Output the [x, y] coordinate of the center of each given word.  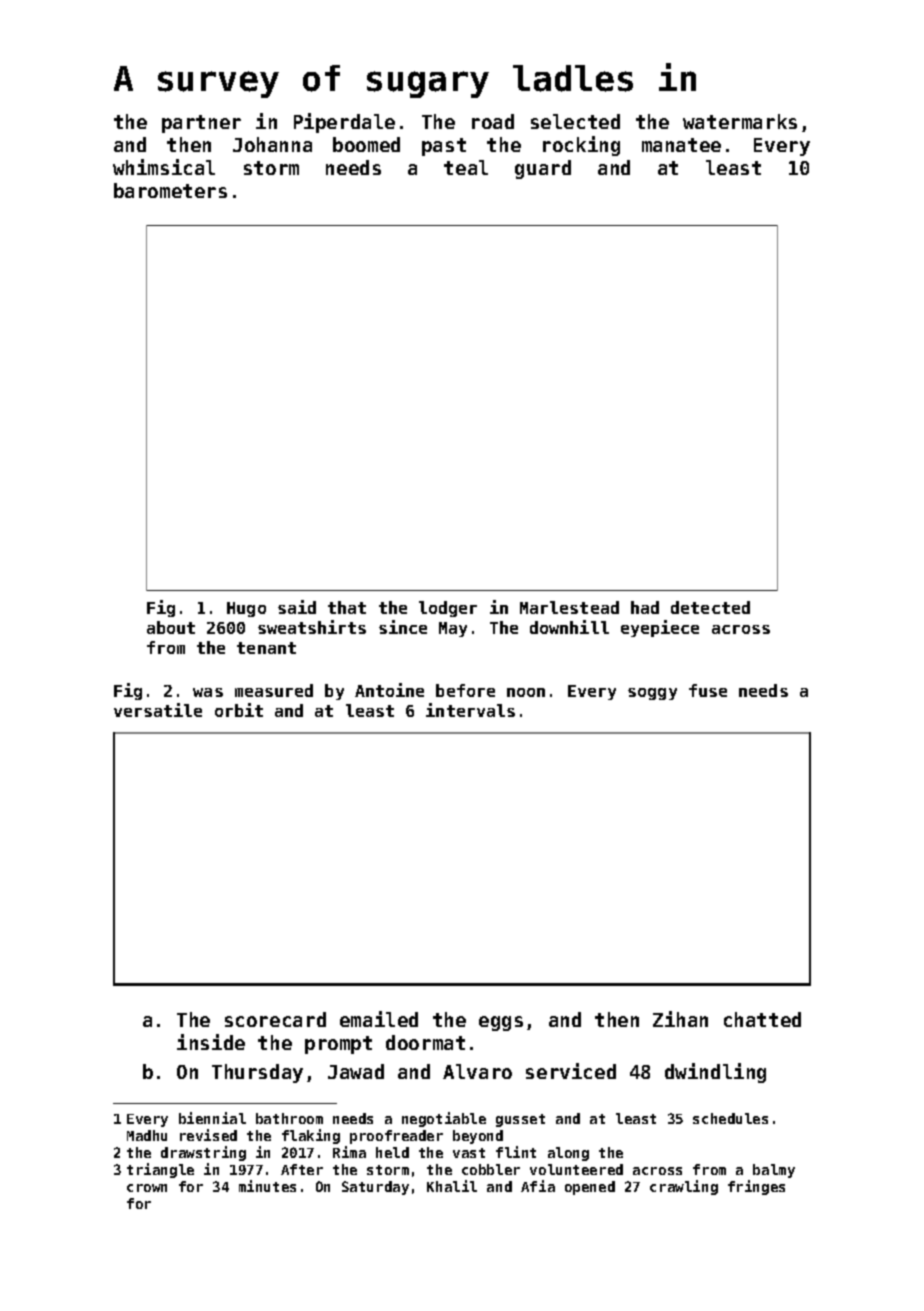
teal [466, 167]
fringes [756, 1187]
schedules [730, 1118]
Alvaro [477, 1071]
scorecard [275, 1019]
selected [575, 121]
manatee [681, 145]
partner [201, 124]
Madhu [147, 1135]
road [493, 121]
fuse [708, 690]
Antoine [389, 690]
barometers [170, 190]
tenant [266, 648]
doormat [425, 1042]
